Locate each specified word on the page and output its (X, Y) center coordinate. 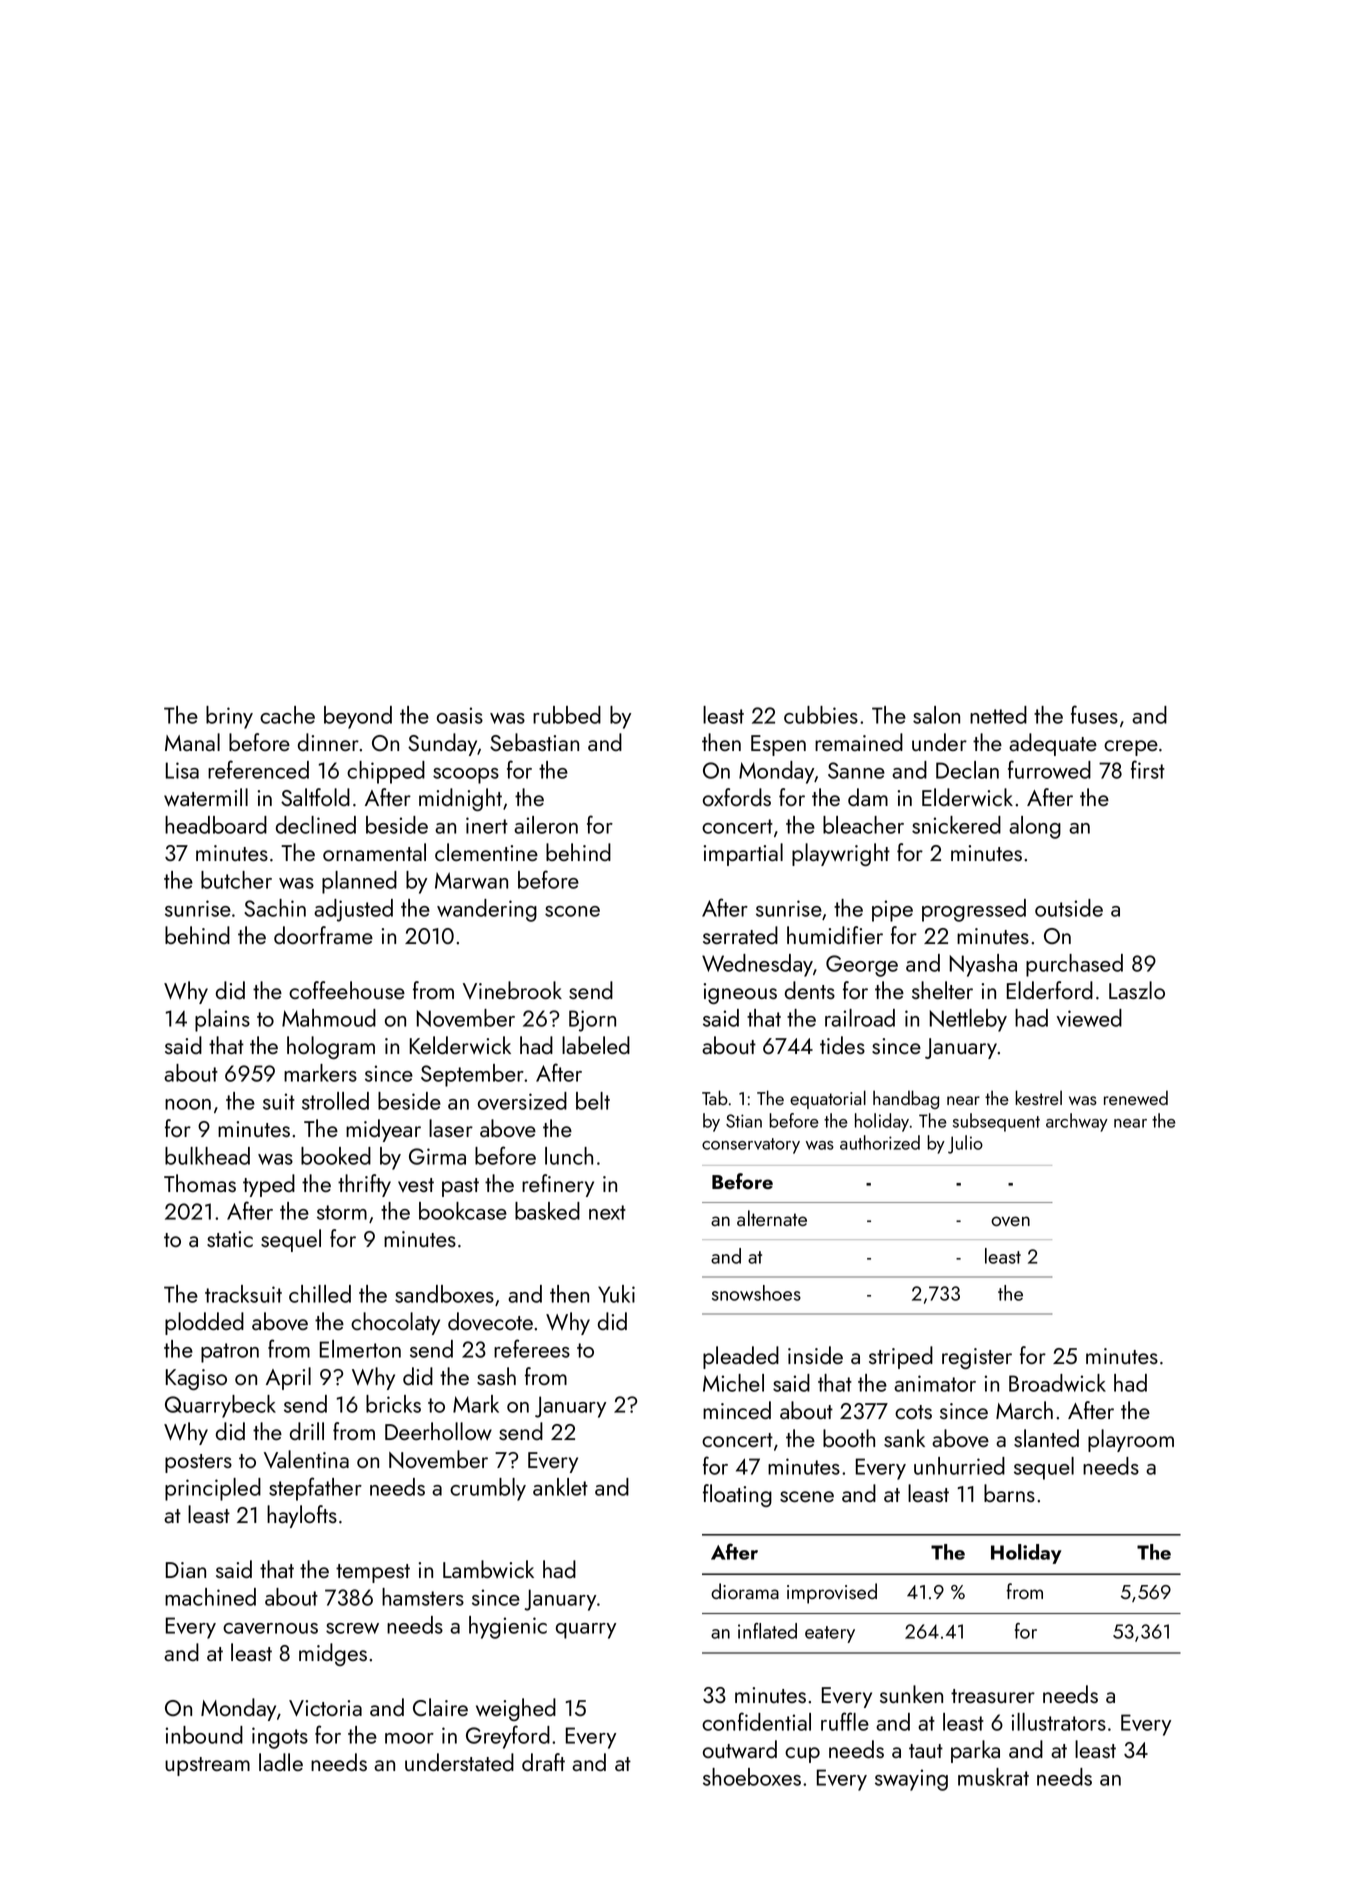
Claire (440, 1707)
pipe (892, 911)
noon (188, 1104)
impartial (743, 854)
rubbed (567, 715)
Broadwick (1057, 1383)
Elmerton (360, 1349)
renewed (1136, 1097)
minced (737, 1410)
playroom (1131, 1440)
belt (593, 1101)
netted (998, 715)
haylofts (302, 1516)
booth (849, 1438)
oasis (460, 715)
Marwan (471, 880)
